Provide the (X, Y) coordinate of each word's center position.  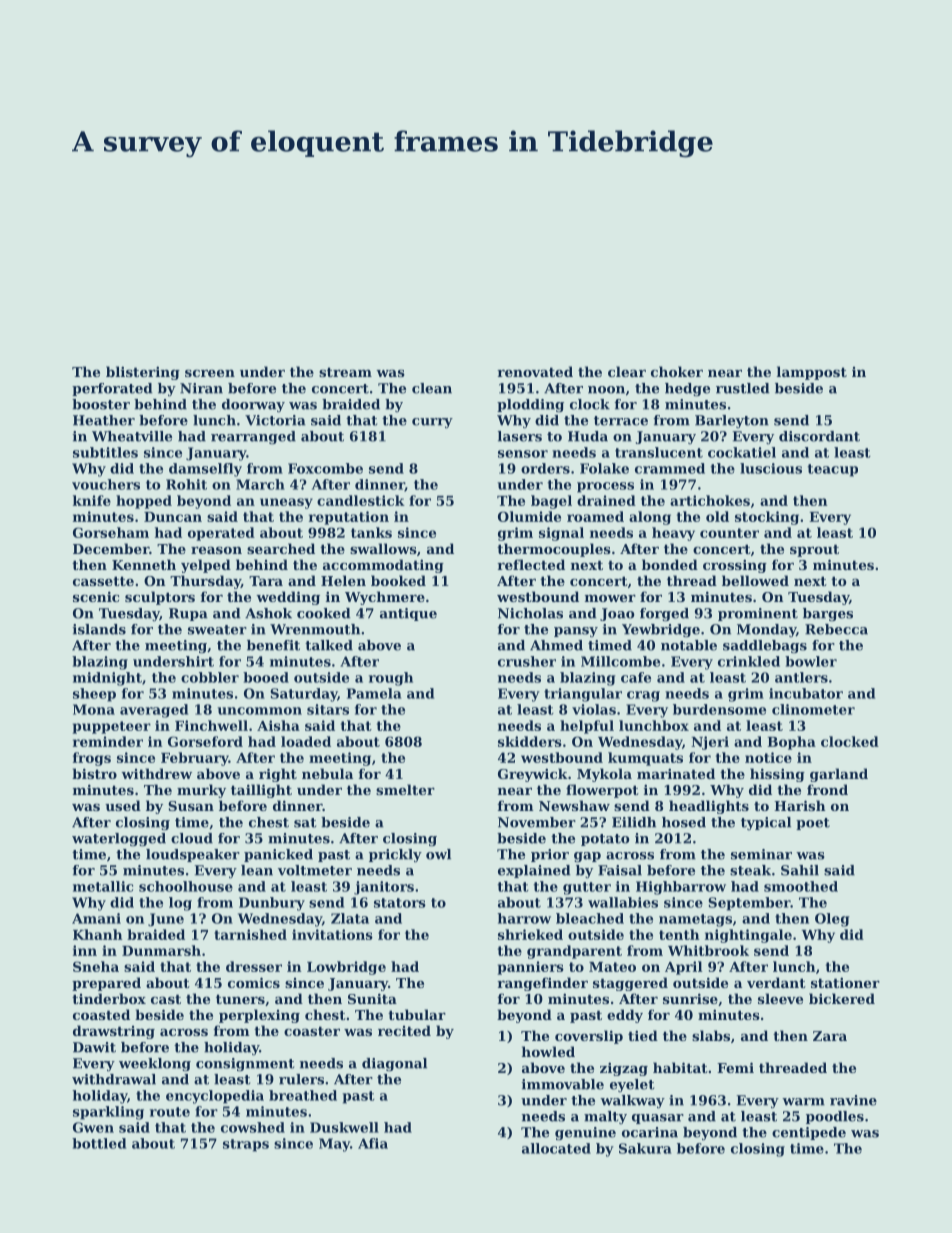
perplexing (259, 1016)
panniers (531, 968)
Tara (266, 581)
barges (828, 614)
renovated (535, 371)
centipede (809, 1133)
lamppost (812, 373)
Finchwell (211, 725)
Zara (830, 1036)
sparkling (108, 1113)
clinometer (813, 709)
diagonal (394, 1065)
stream (345, 372)
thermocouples (554, 550)
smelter (405, 789)
